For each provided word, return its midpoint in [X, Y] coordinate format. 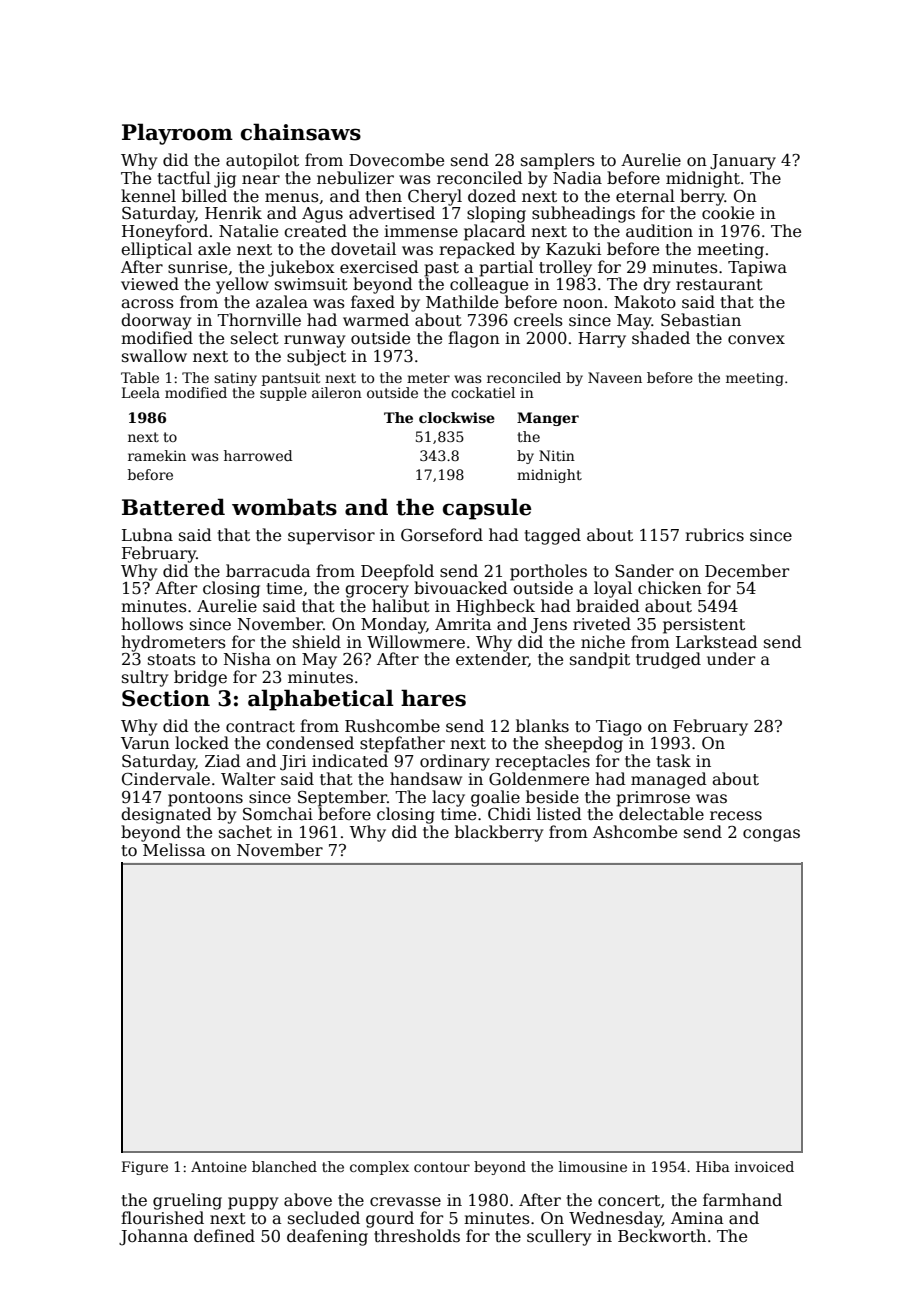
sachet [245, 832]
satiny [235, 379]
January [743, 162]
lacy [448, 798]
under [731, 659]
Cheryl [435, 197]
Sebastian [701, 320]
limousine [593, 1166]
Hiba [713, 1166]
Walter [248, 779]
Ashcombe [635, 832]
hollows [152, 624]
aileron [337, 392]
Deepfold [397, 572]
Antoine [219, 1166]
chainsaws [301, 132]
